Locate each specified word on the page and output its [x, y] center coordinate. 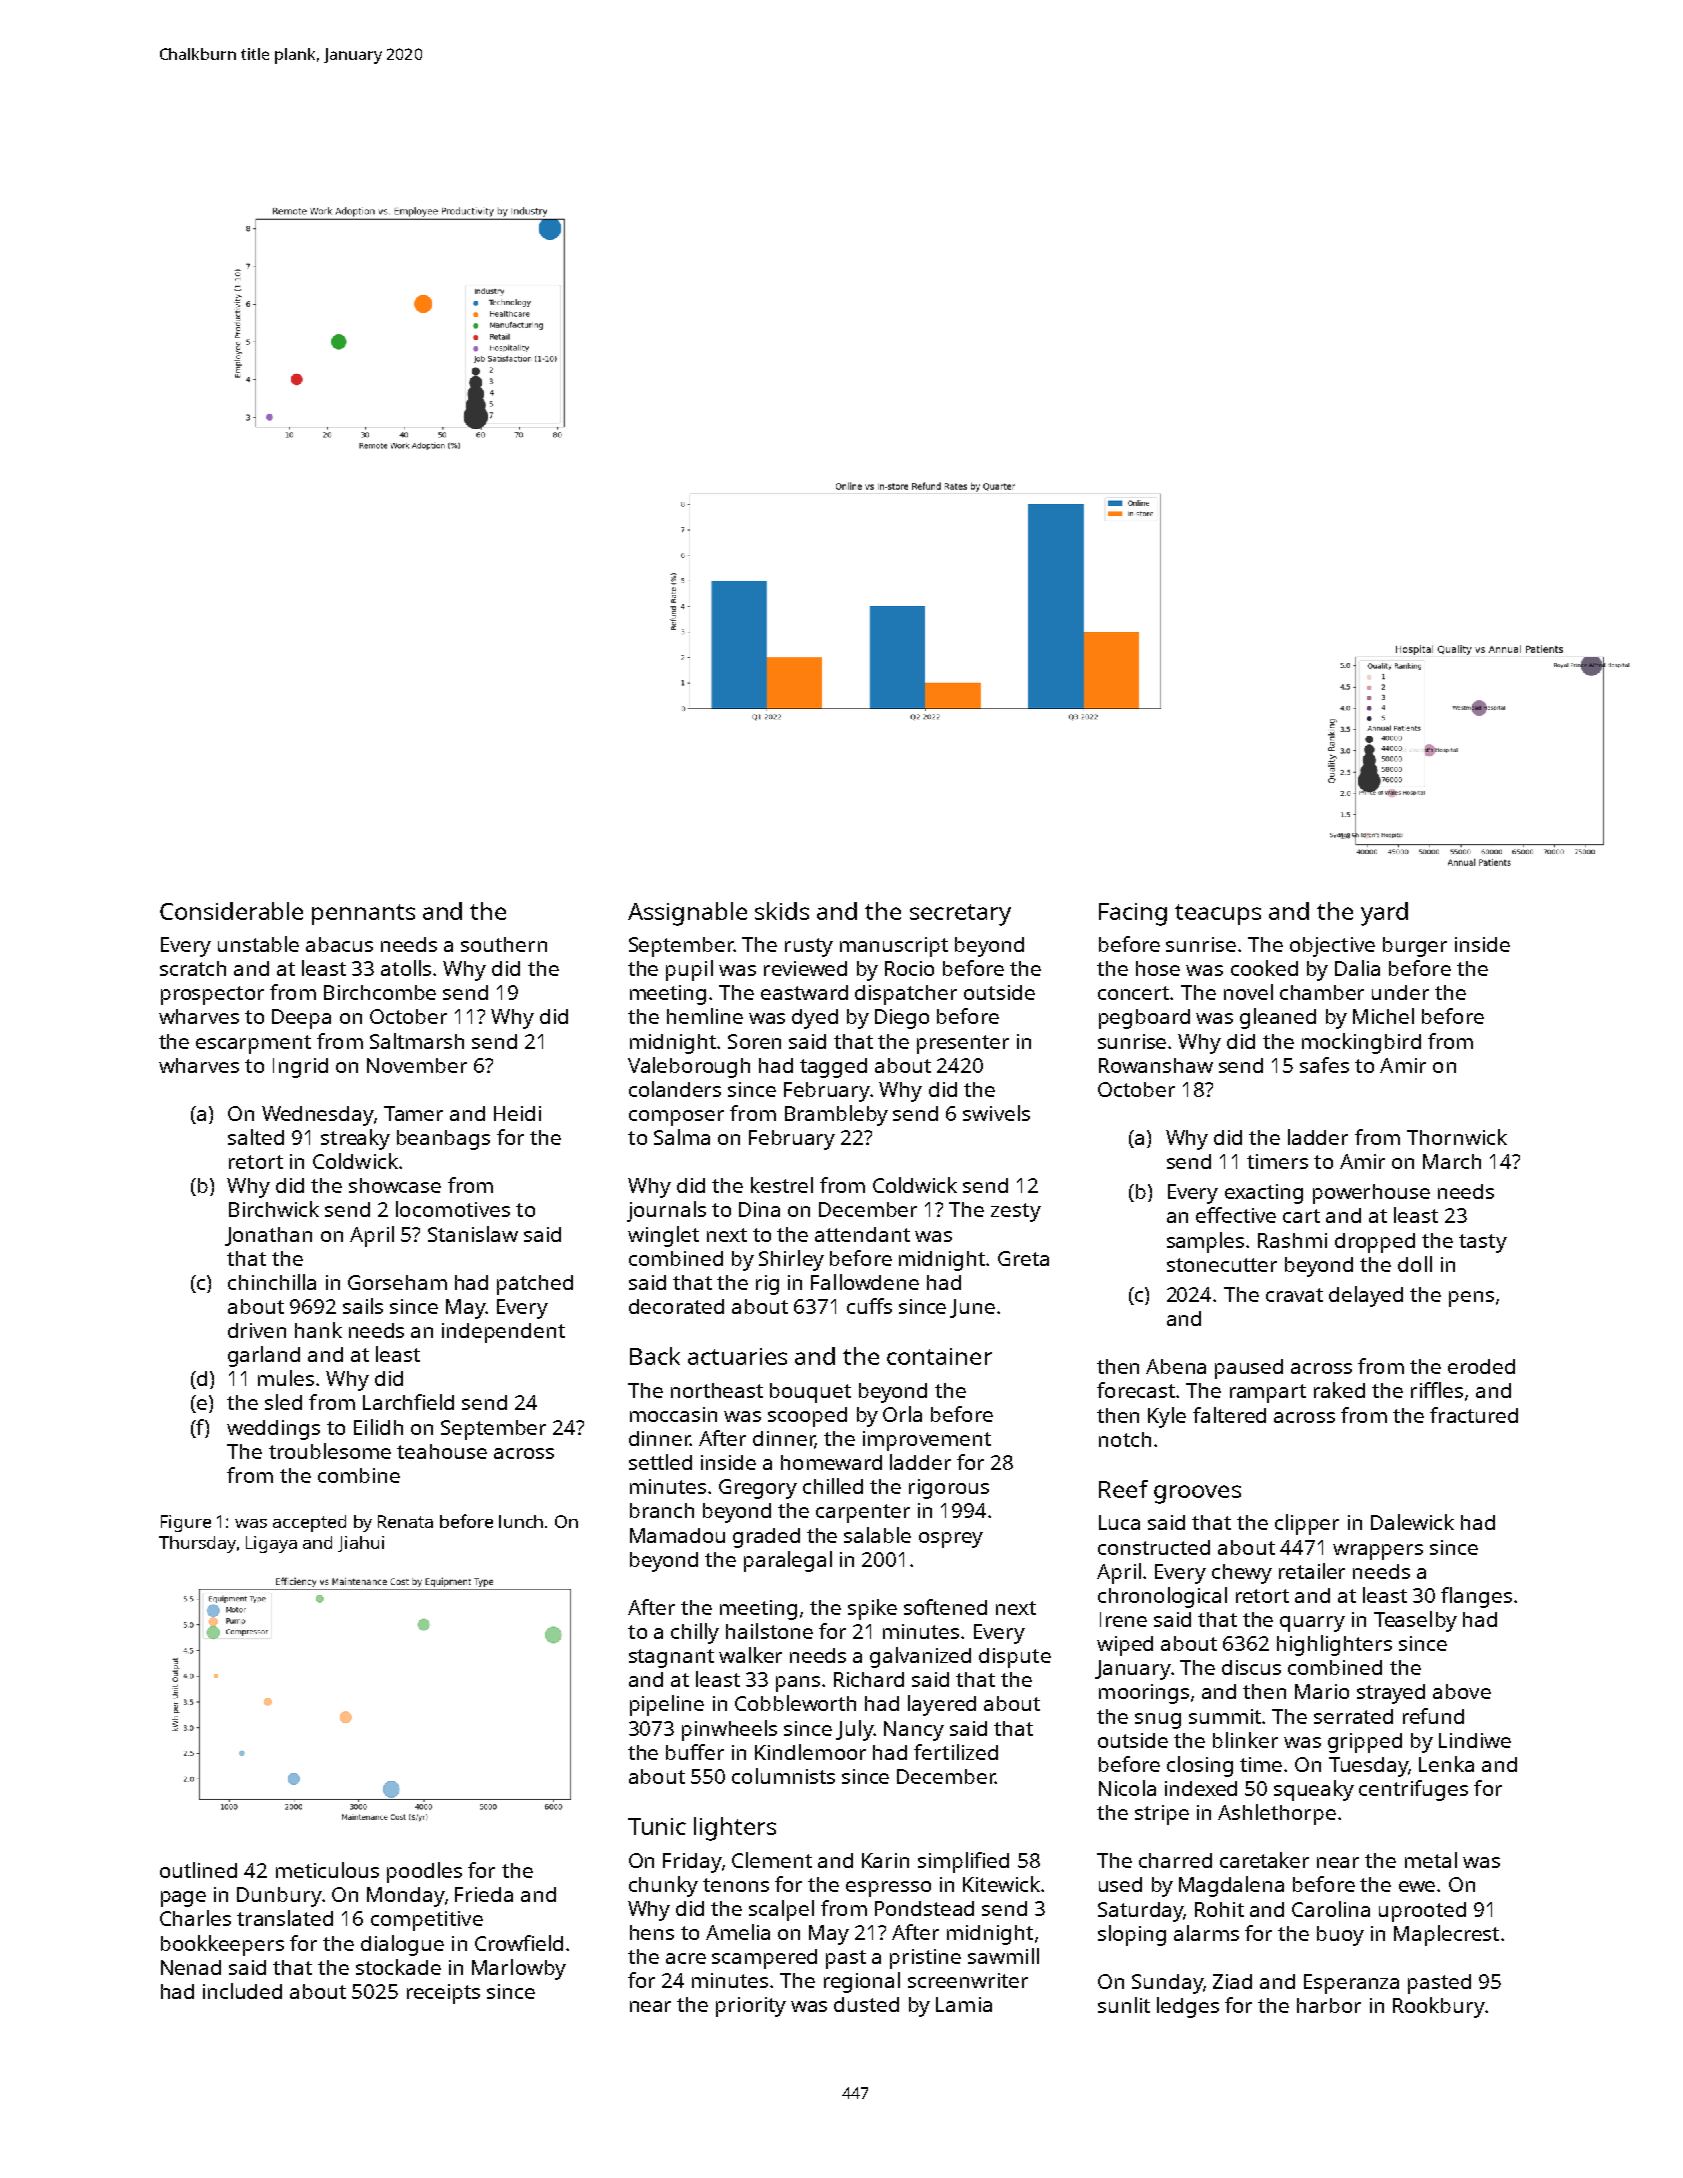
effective [1236, 1215]
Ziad [1232, 1981]
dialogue [402, 1945]
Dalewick [1412, 1522]
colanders [675, 1089]
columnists [783, 1776]
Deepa [301, 1019]
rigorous [949, 1489]
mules [286, 1378]
